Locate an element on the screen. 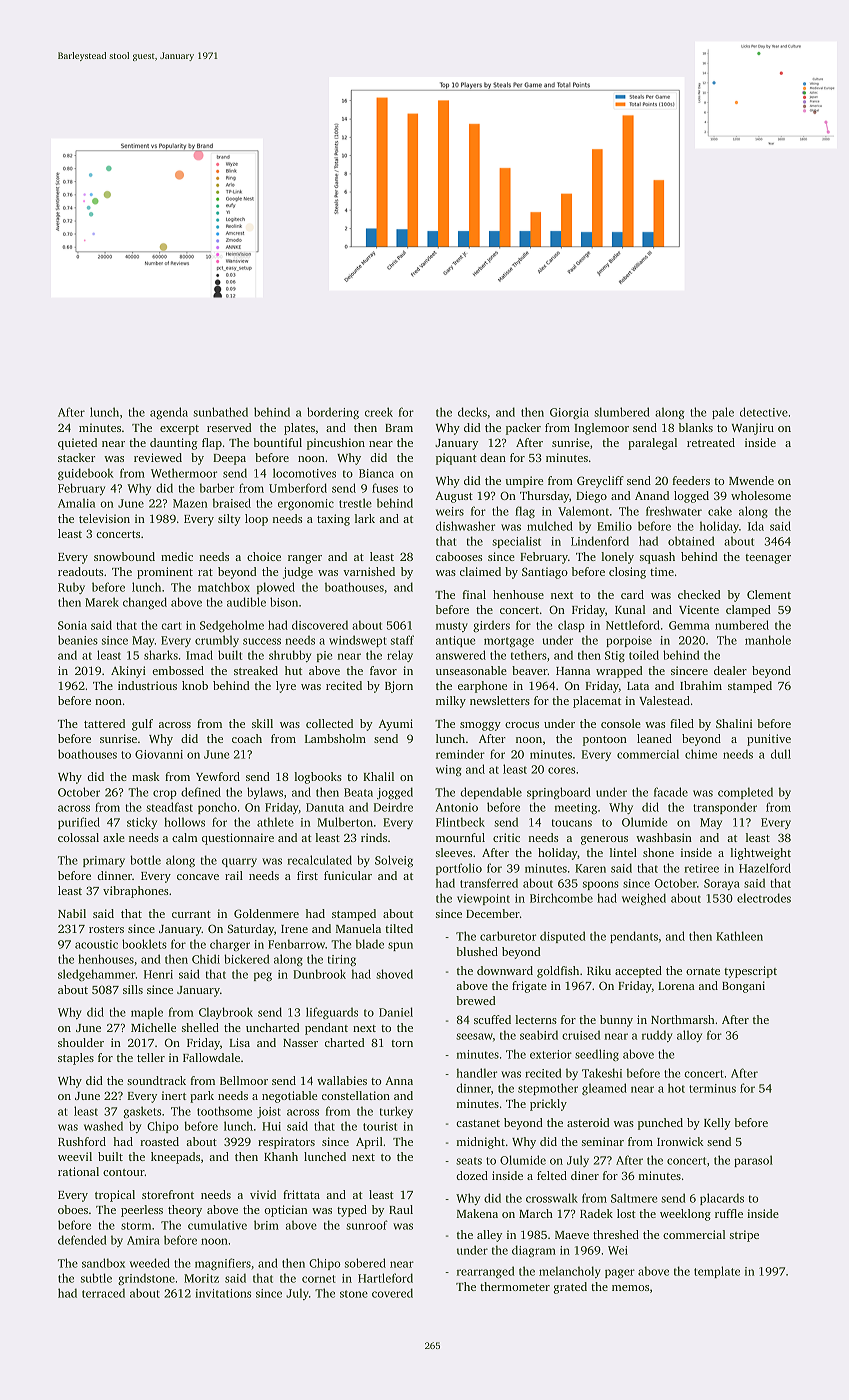 This screenshot has width=849, height=1400. brewed is located at coordinates (476, 1000).
